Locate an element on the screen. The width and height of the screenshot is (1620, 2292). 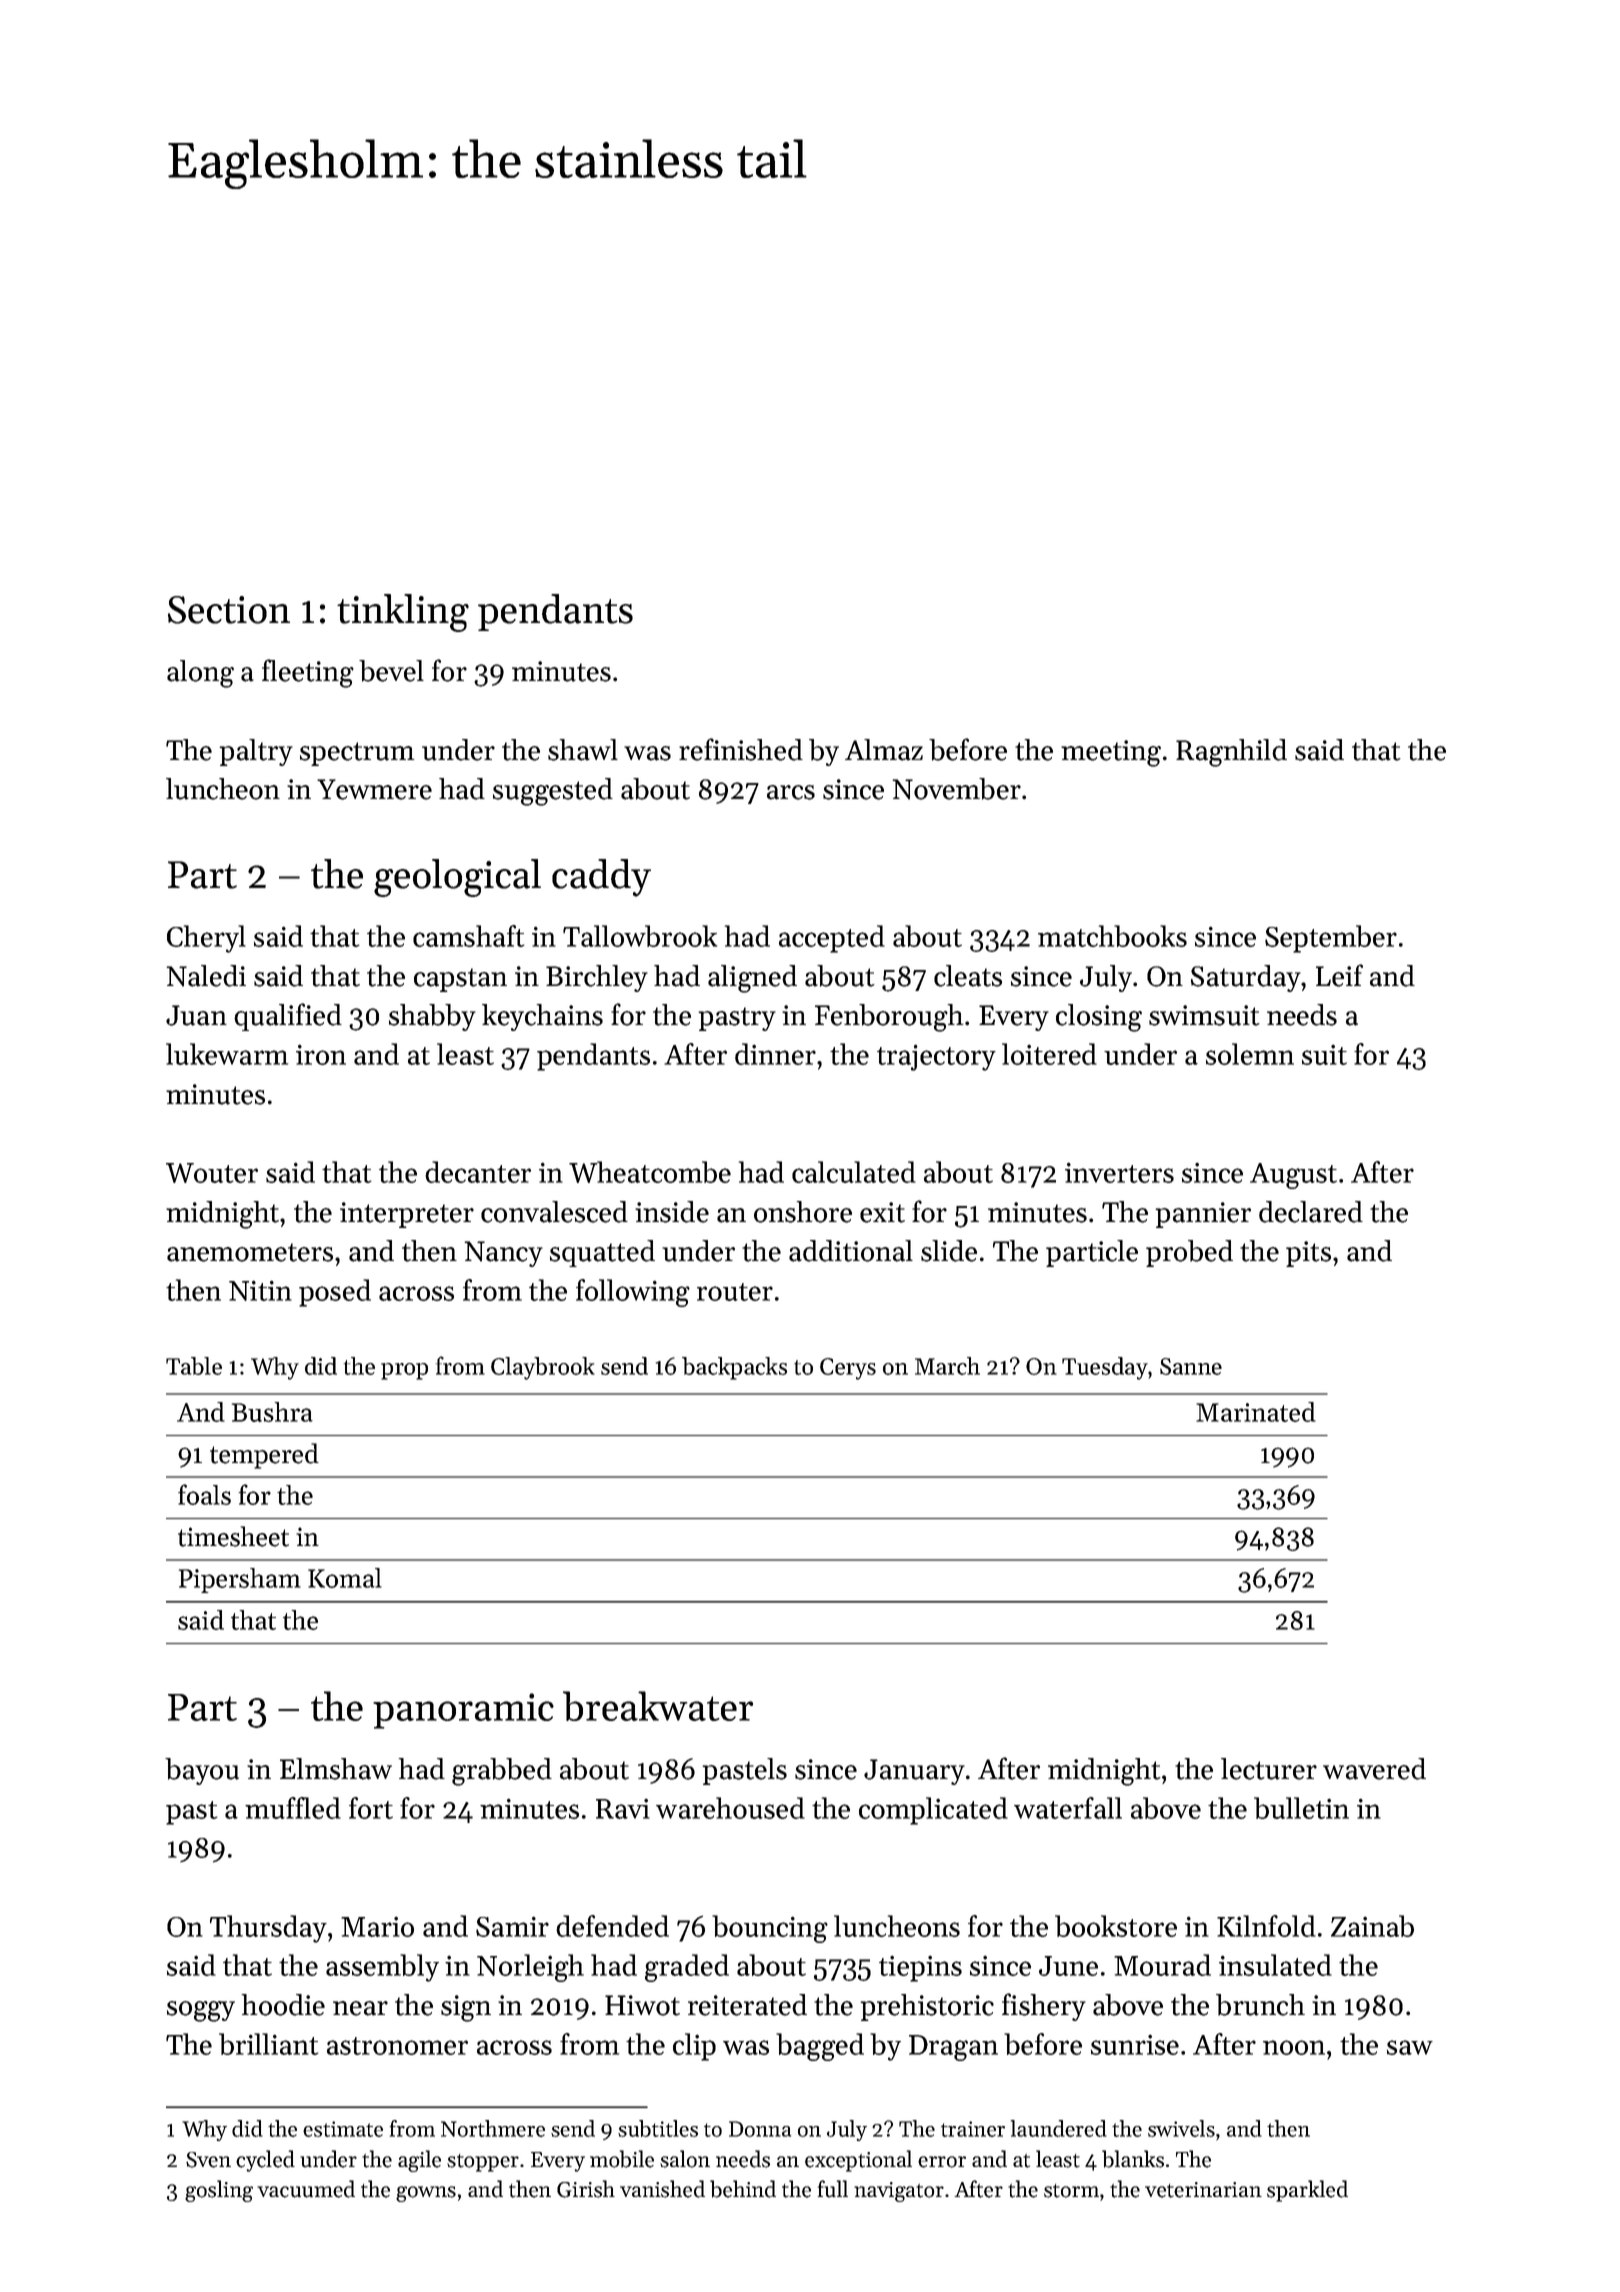
Leif is located at coordinates (1339, 975).
